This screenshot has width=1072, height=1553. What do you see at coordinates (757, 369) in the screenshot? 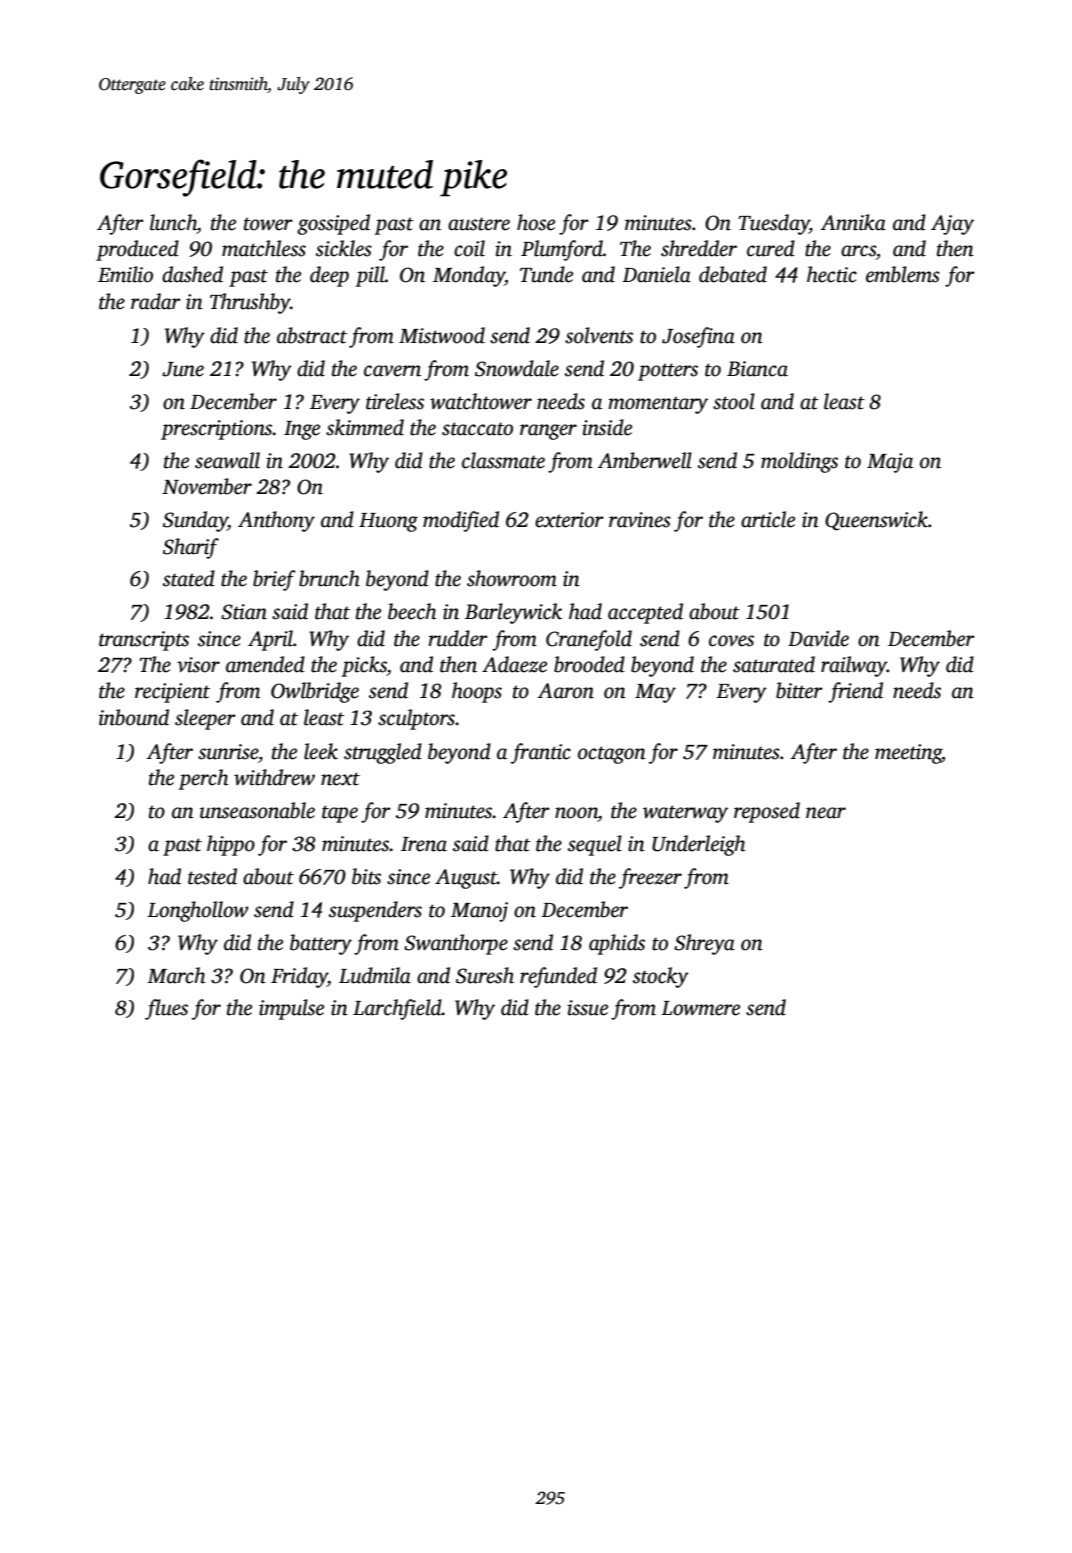
I see `Bianca` at bounding box center [757, 369].
